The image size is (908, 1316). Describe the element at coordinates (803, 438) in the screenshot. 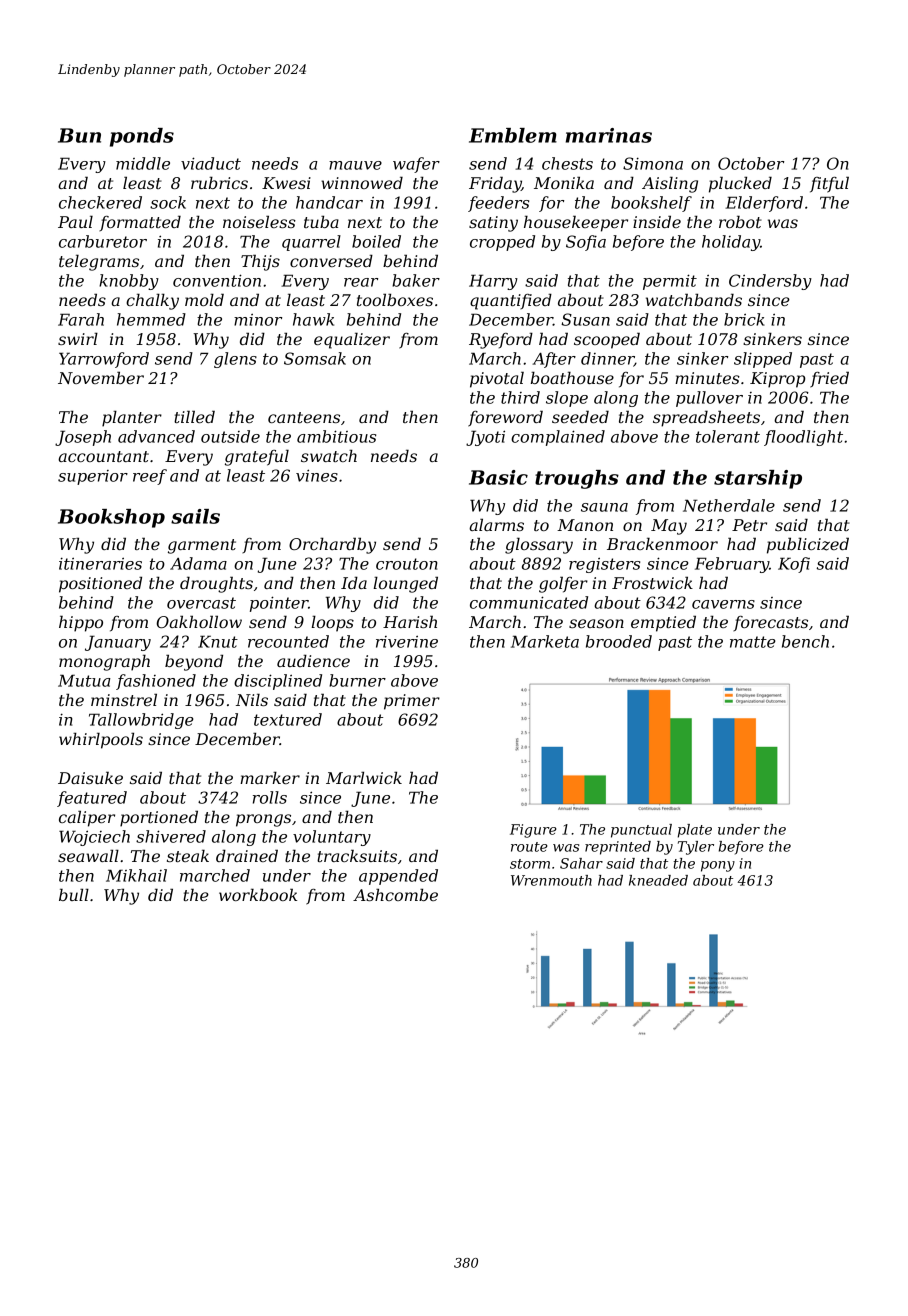

I see `floodlight` at that location.
